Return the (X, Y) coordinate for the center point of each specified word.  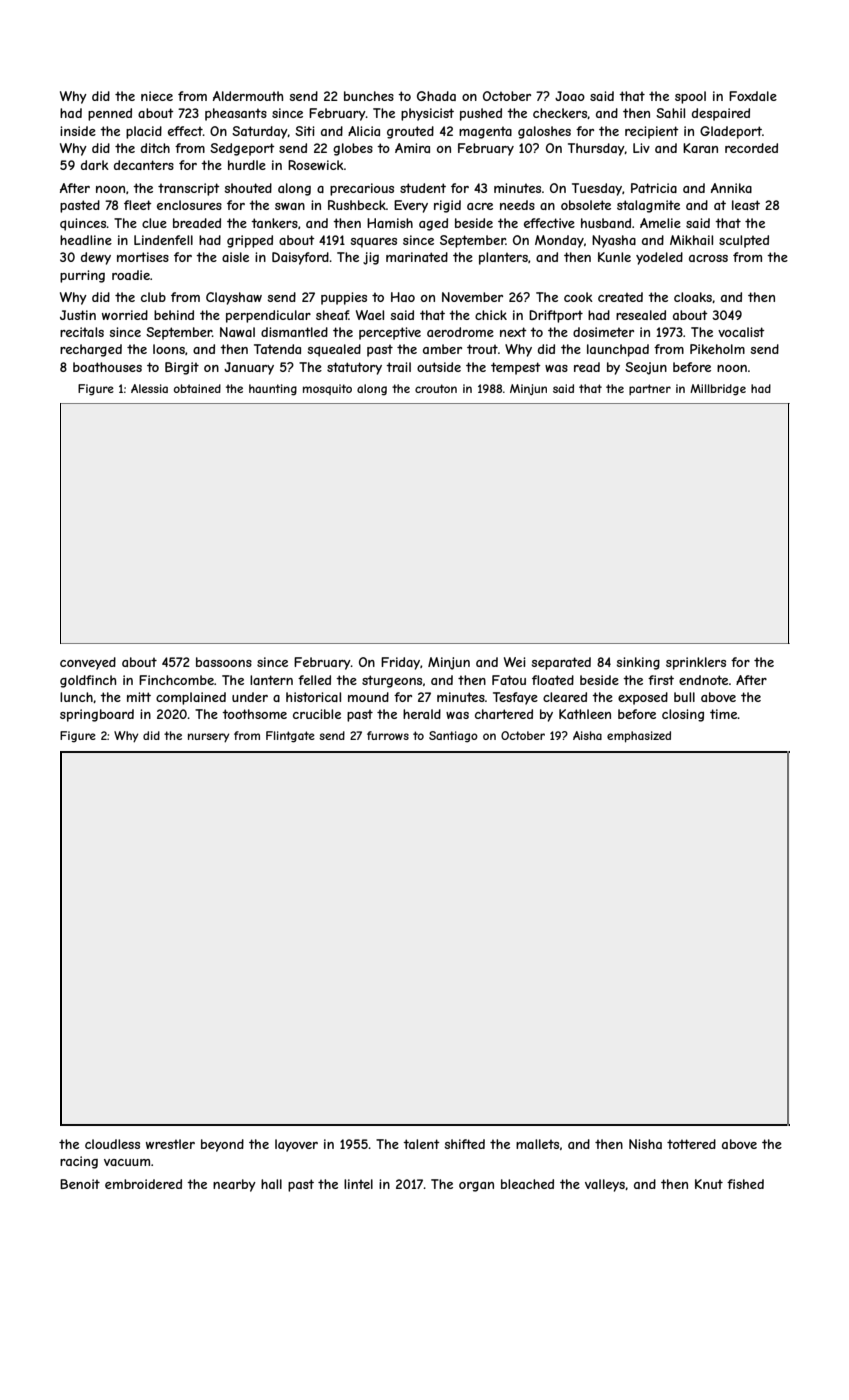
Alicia (364, 131)
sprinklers (696, 663)
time (724, 714)
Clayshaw (234, 298)
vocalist (741, 332)
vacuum (127, 1162)
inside (78, 131)
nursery (209, 737)
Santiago (453, 737)
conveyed (88, 663)
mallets (537, 1144)
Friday (400, 663)
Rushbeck (357, 205)
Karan (700, 148)
